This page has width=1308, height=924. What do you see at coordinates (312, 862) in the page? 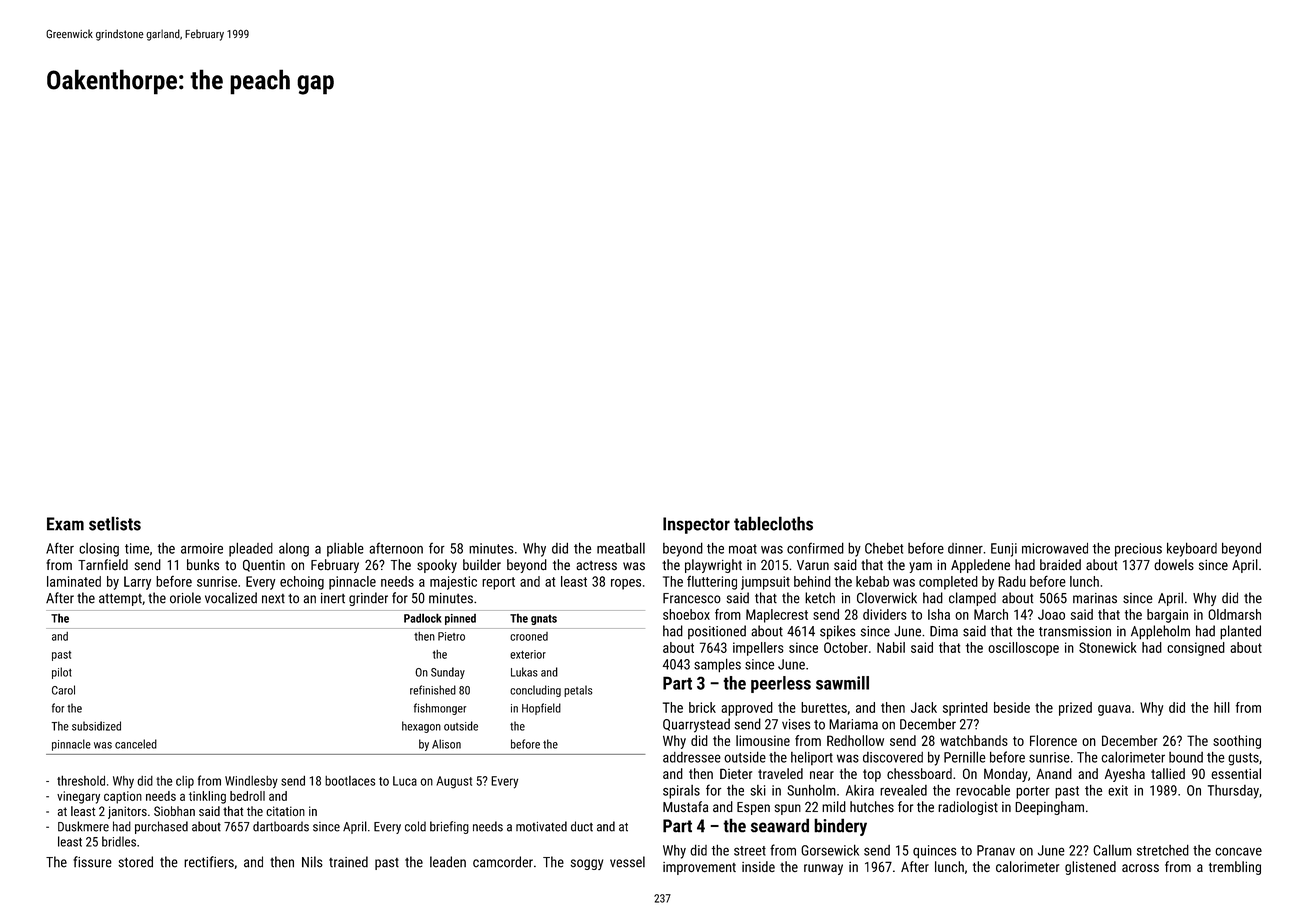
I see `Nils` at bounding box center [312, 862].
